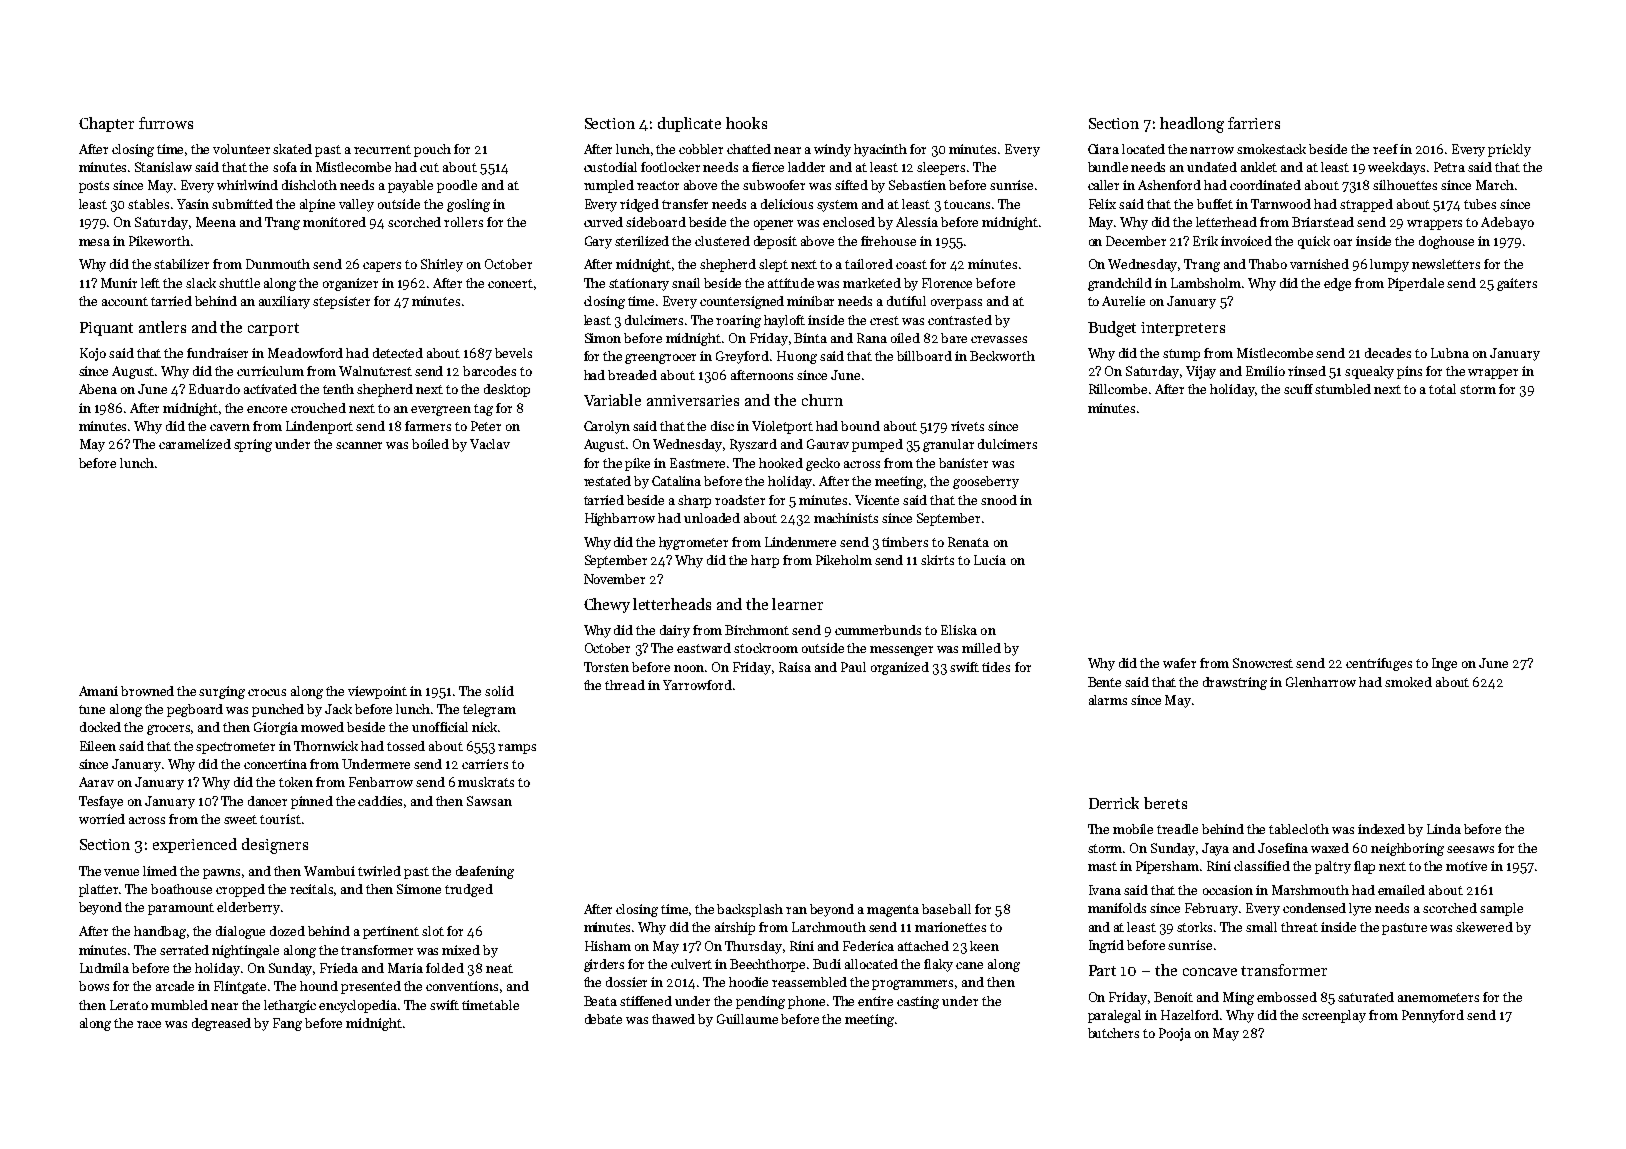  Describe the element at coordinates (1254, 123) in the document. I see `farriers` at that location.
